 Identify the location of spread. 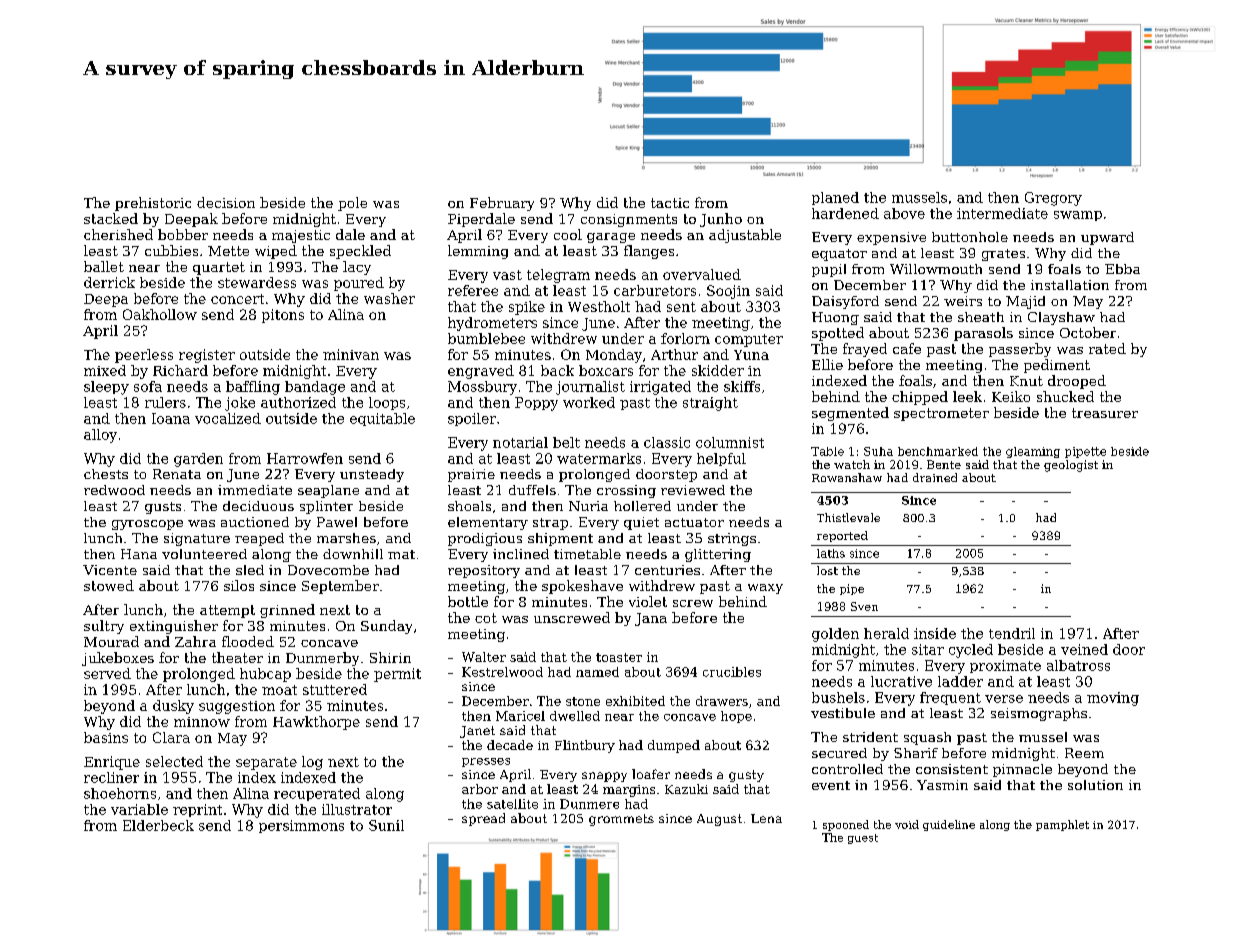
(483, 819).
